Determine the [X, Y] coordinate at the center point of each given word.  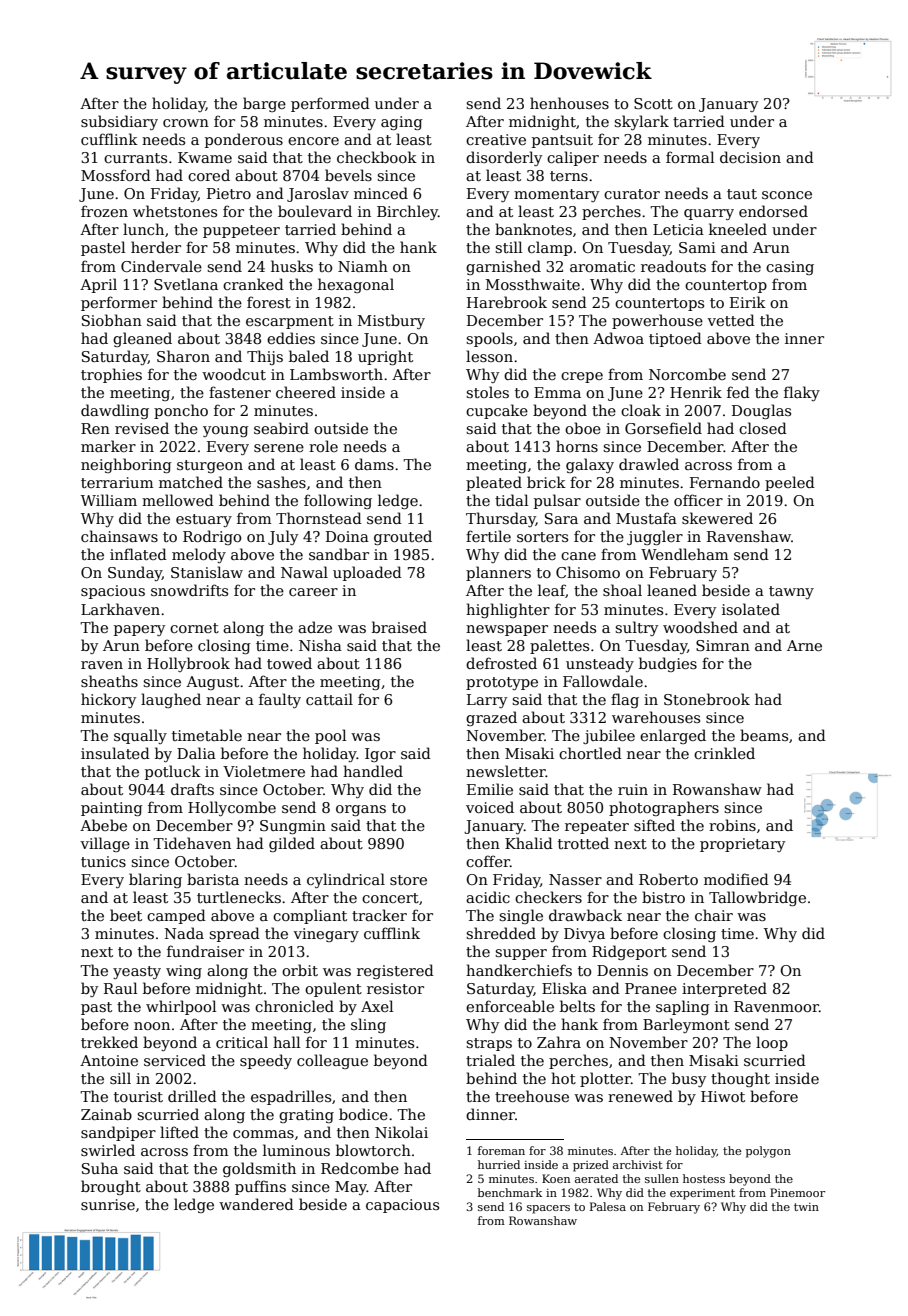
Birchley [407, 212]
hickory [108, 700]
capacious [402, 1206]
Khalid [529, 843]
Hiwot [723, 1096]
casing [790, 268]
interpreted [724, 989]
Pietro [229, 193]
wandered [256, 1204]
